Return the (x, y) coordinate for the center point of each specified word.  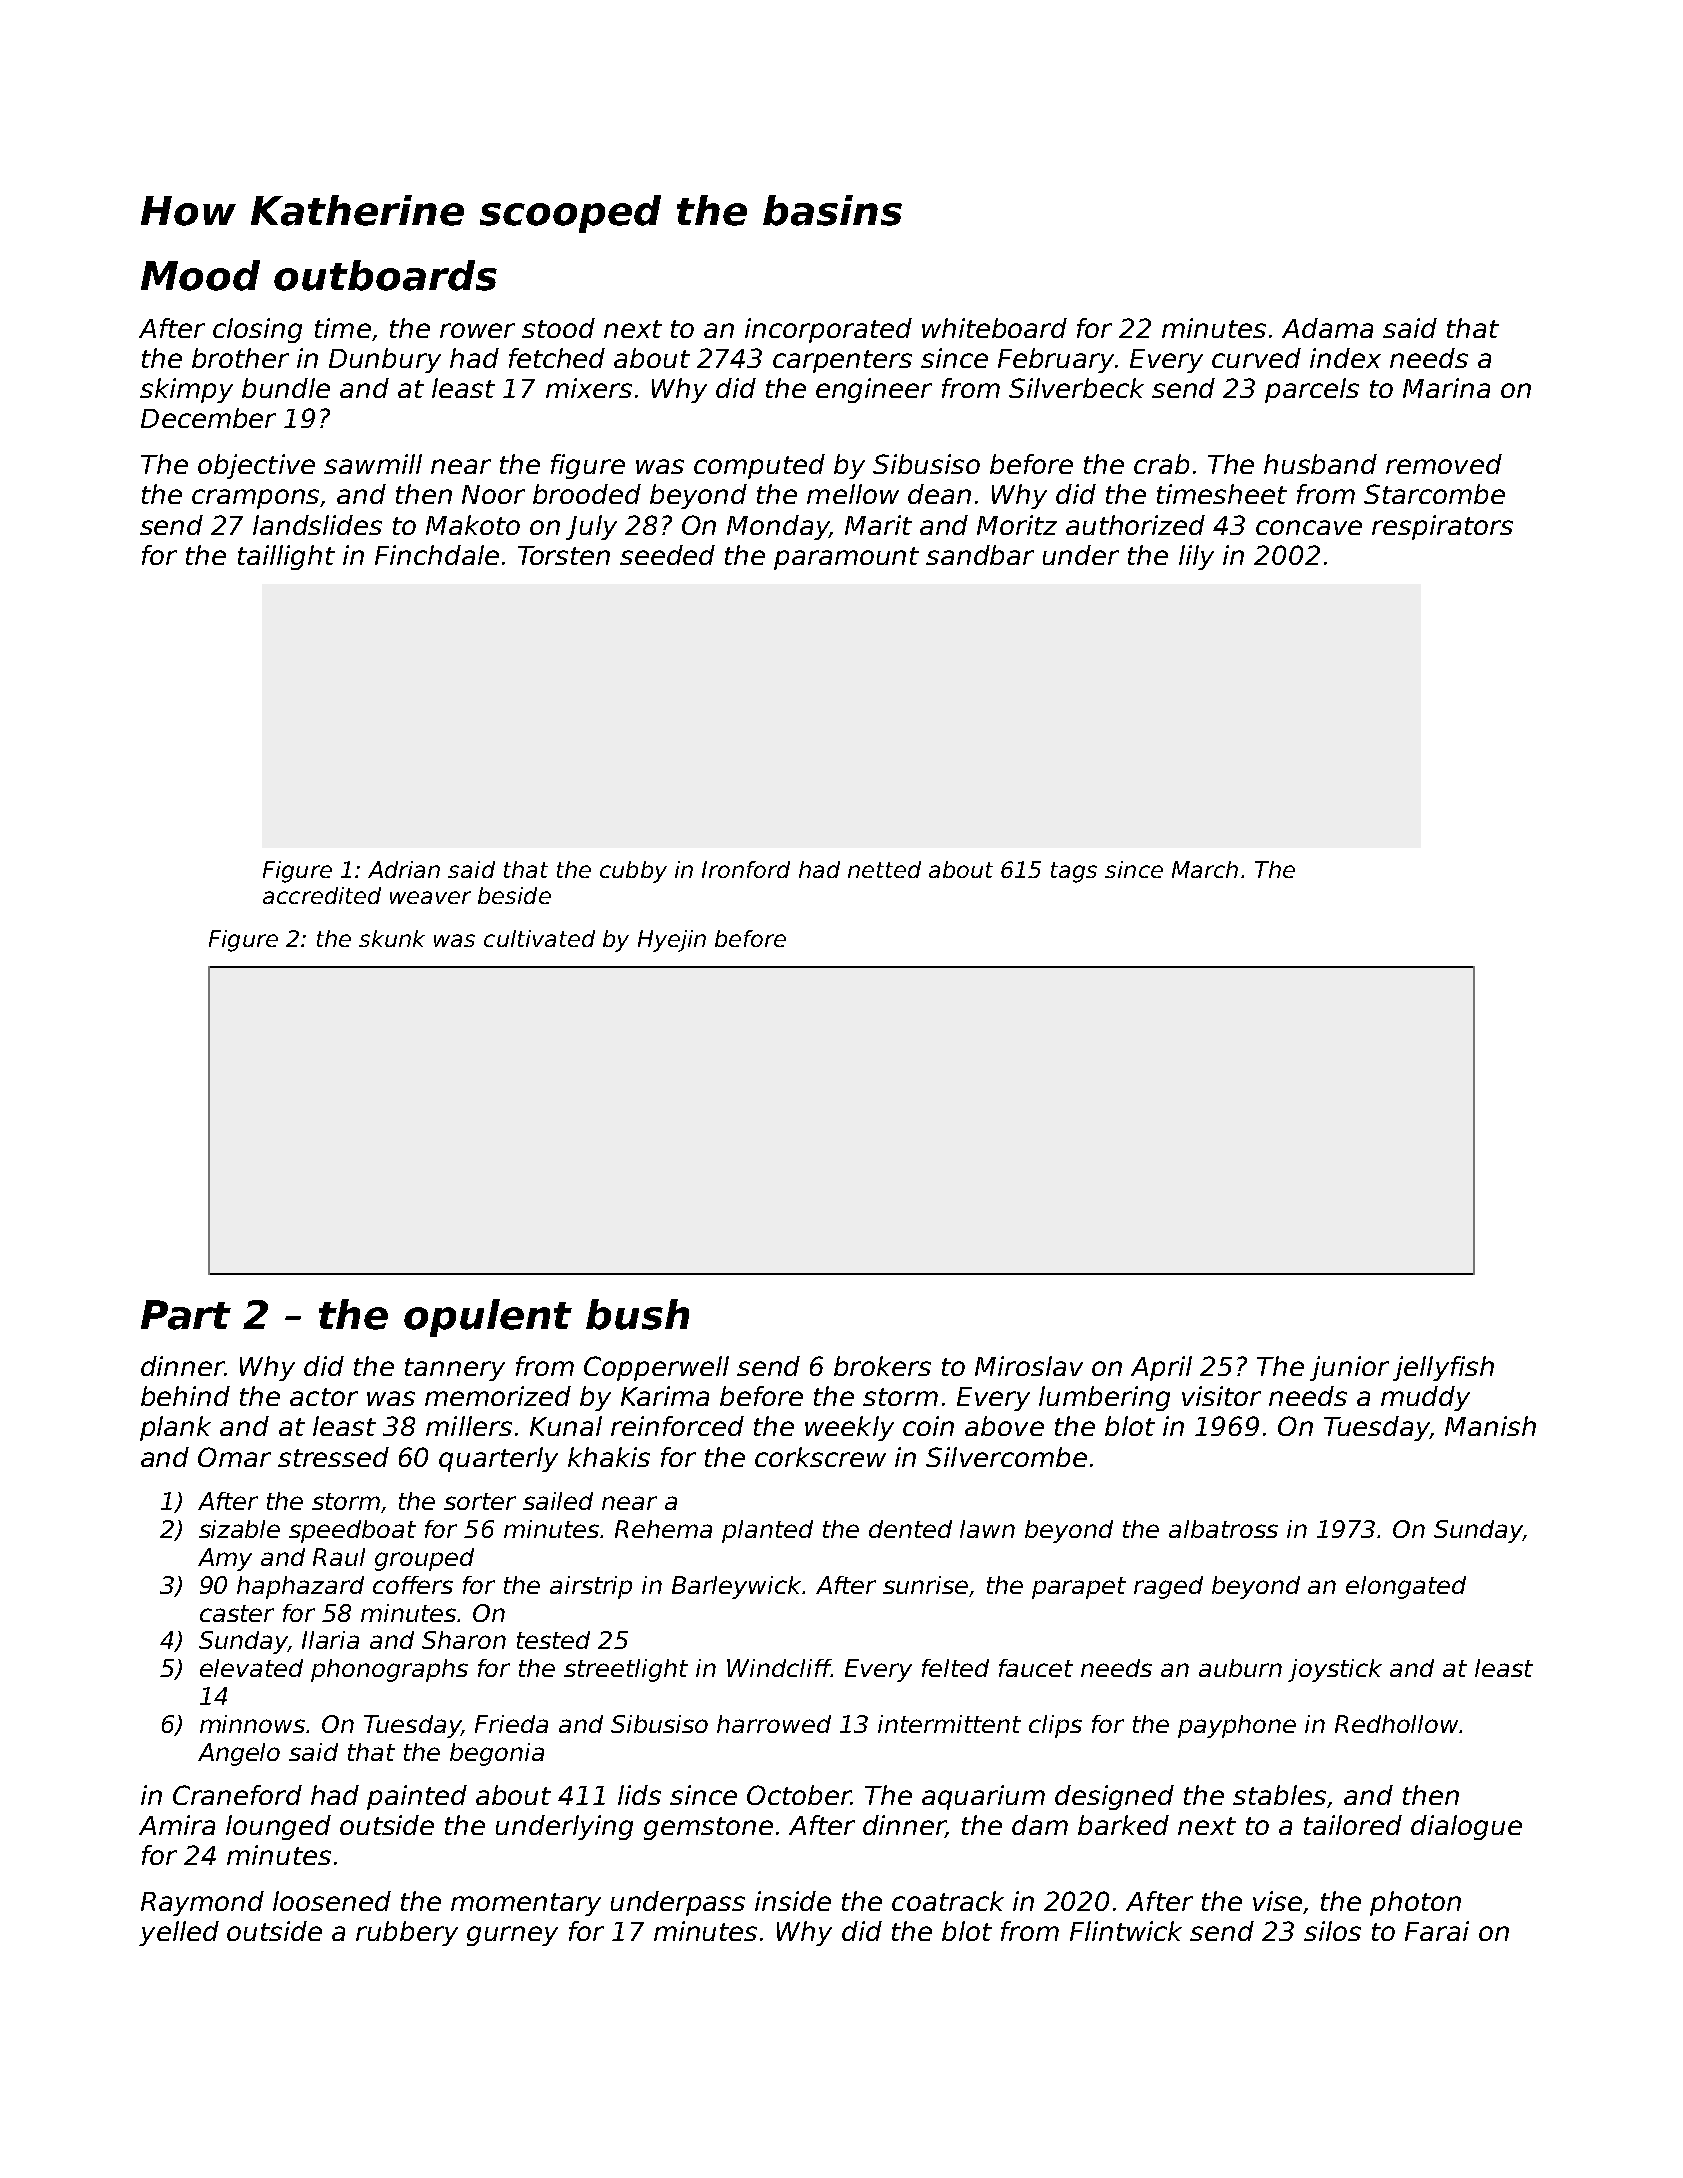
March (1205, 869)
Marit (878, 525)
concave (1309, 527)
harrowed (774, 1724)
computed (759, 466)
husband (1320, 464)
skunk (392, 938)
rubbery (407, 1933)
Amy (225, 1559)
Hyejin (672, 941)
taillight (286, 557)
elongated (1406, 1587)
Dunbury (385, 360)
